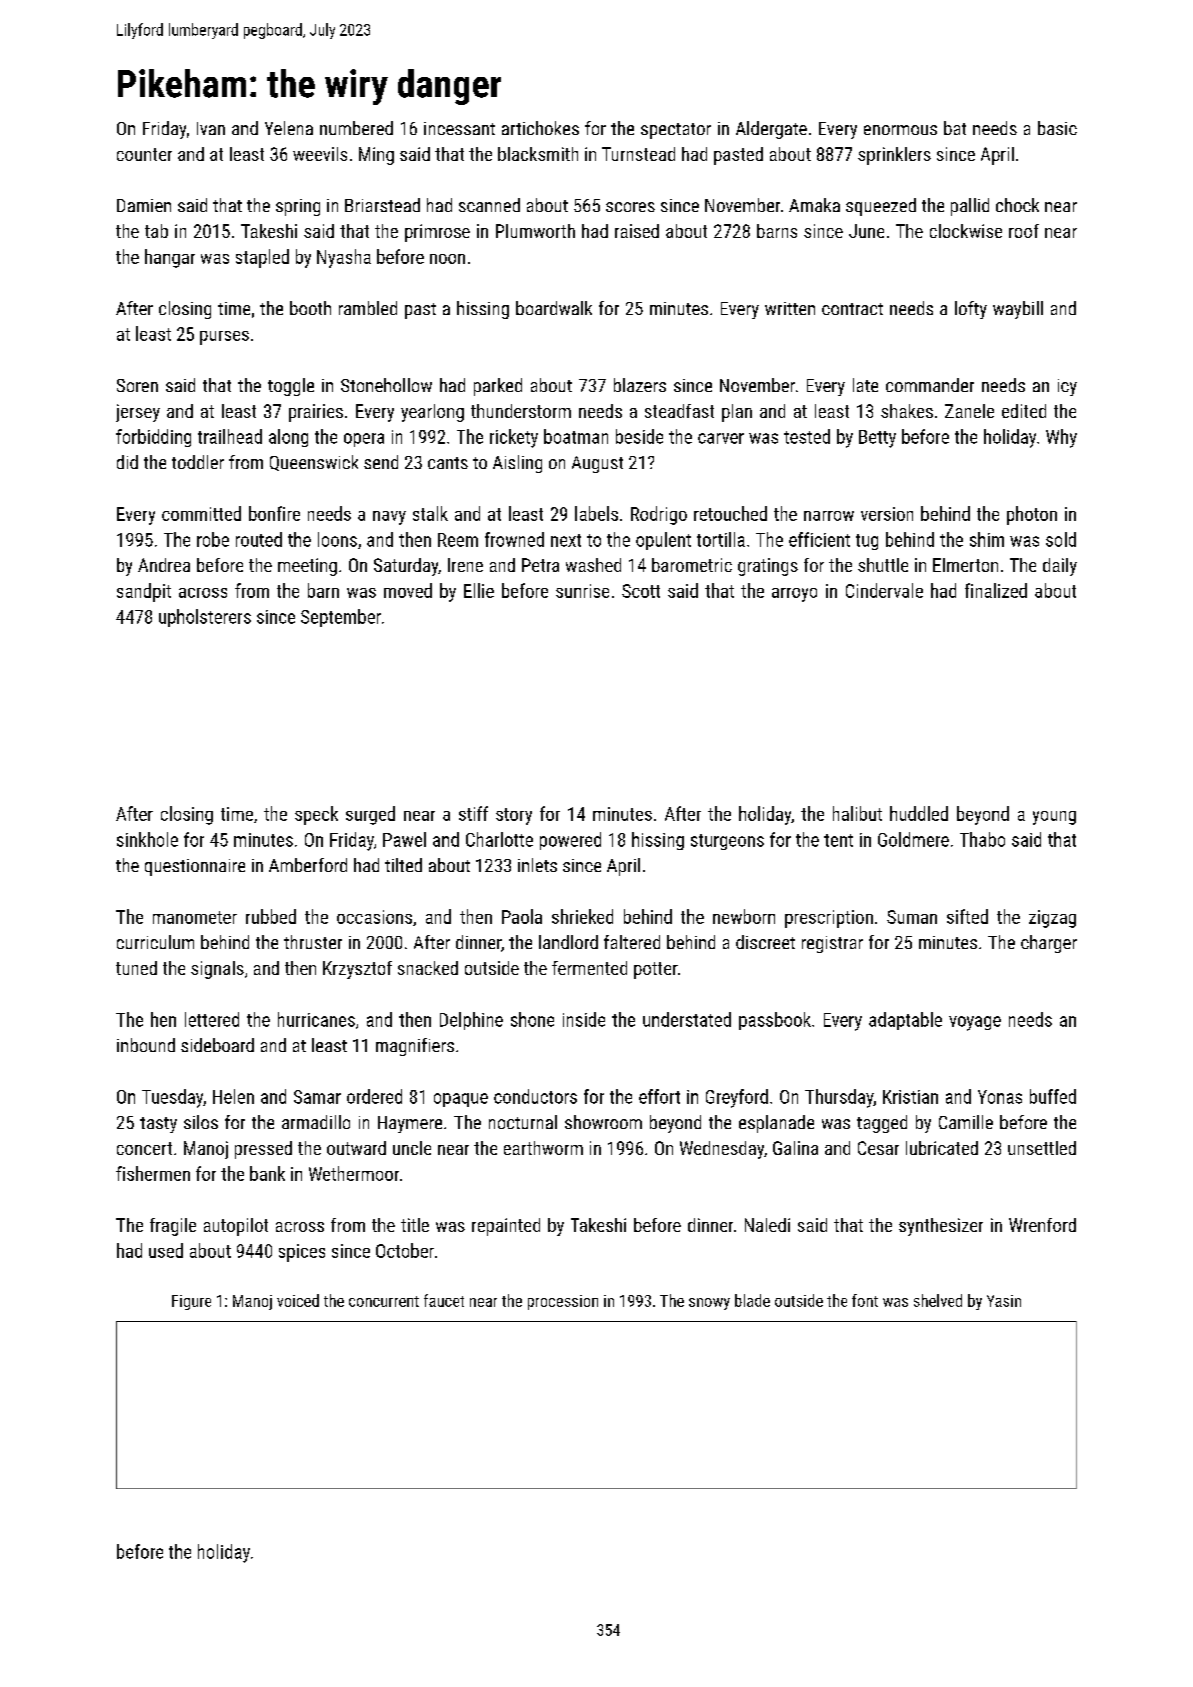 The width and height of the screenshot is (1193, 1687). What do you see at coordinates (211, 128) in the screenshot?
I see `Ivan` at bounding box center [211, 128].
